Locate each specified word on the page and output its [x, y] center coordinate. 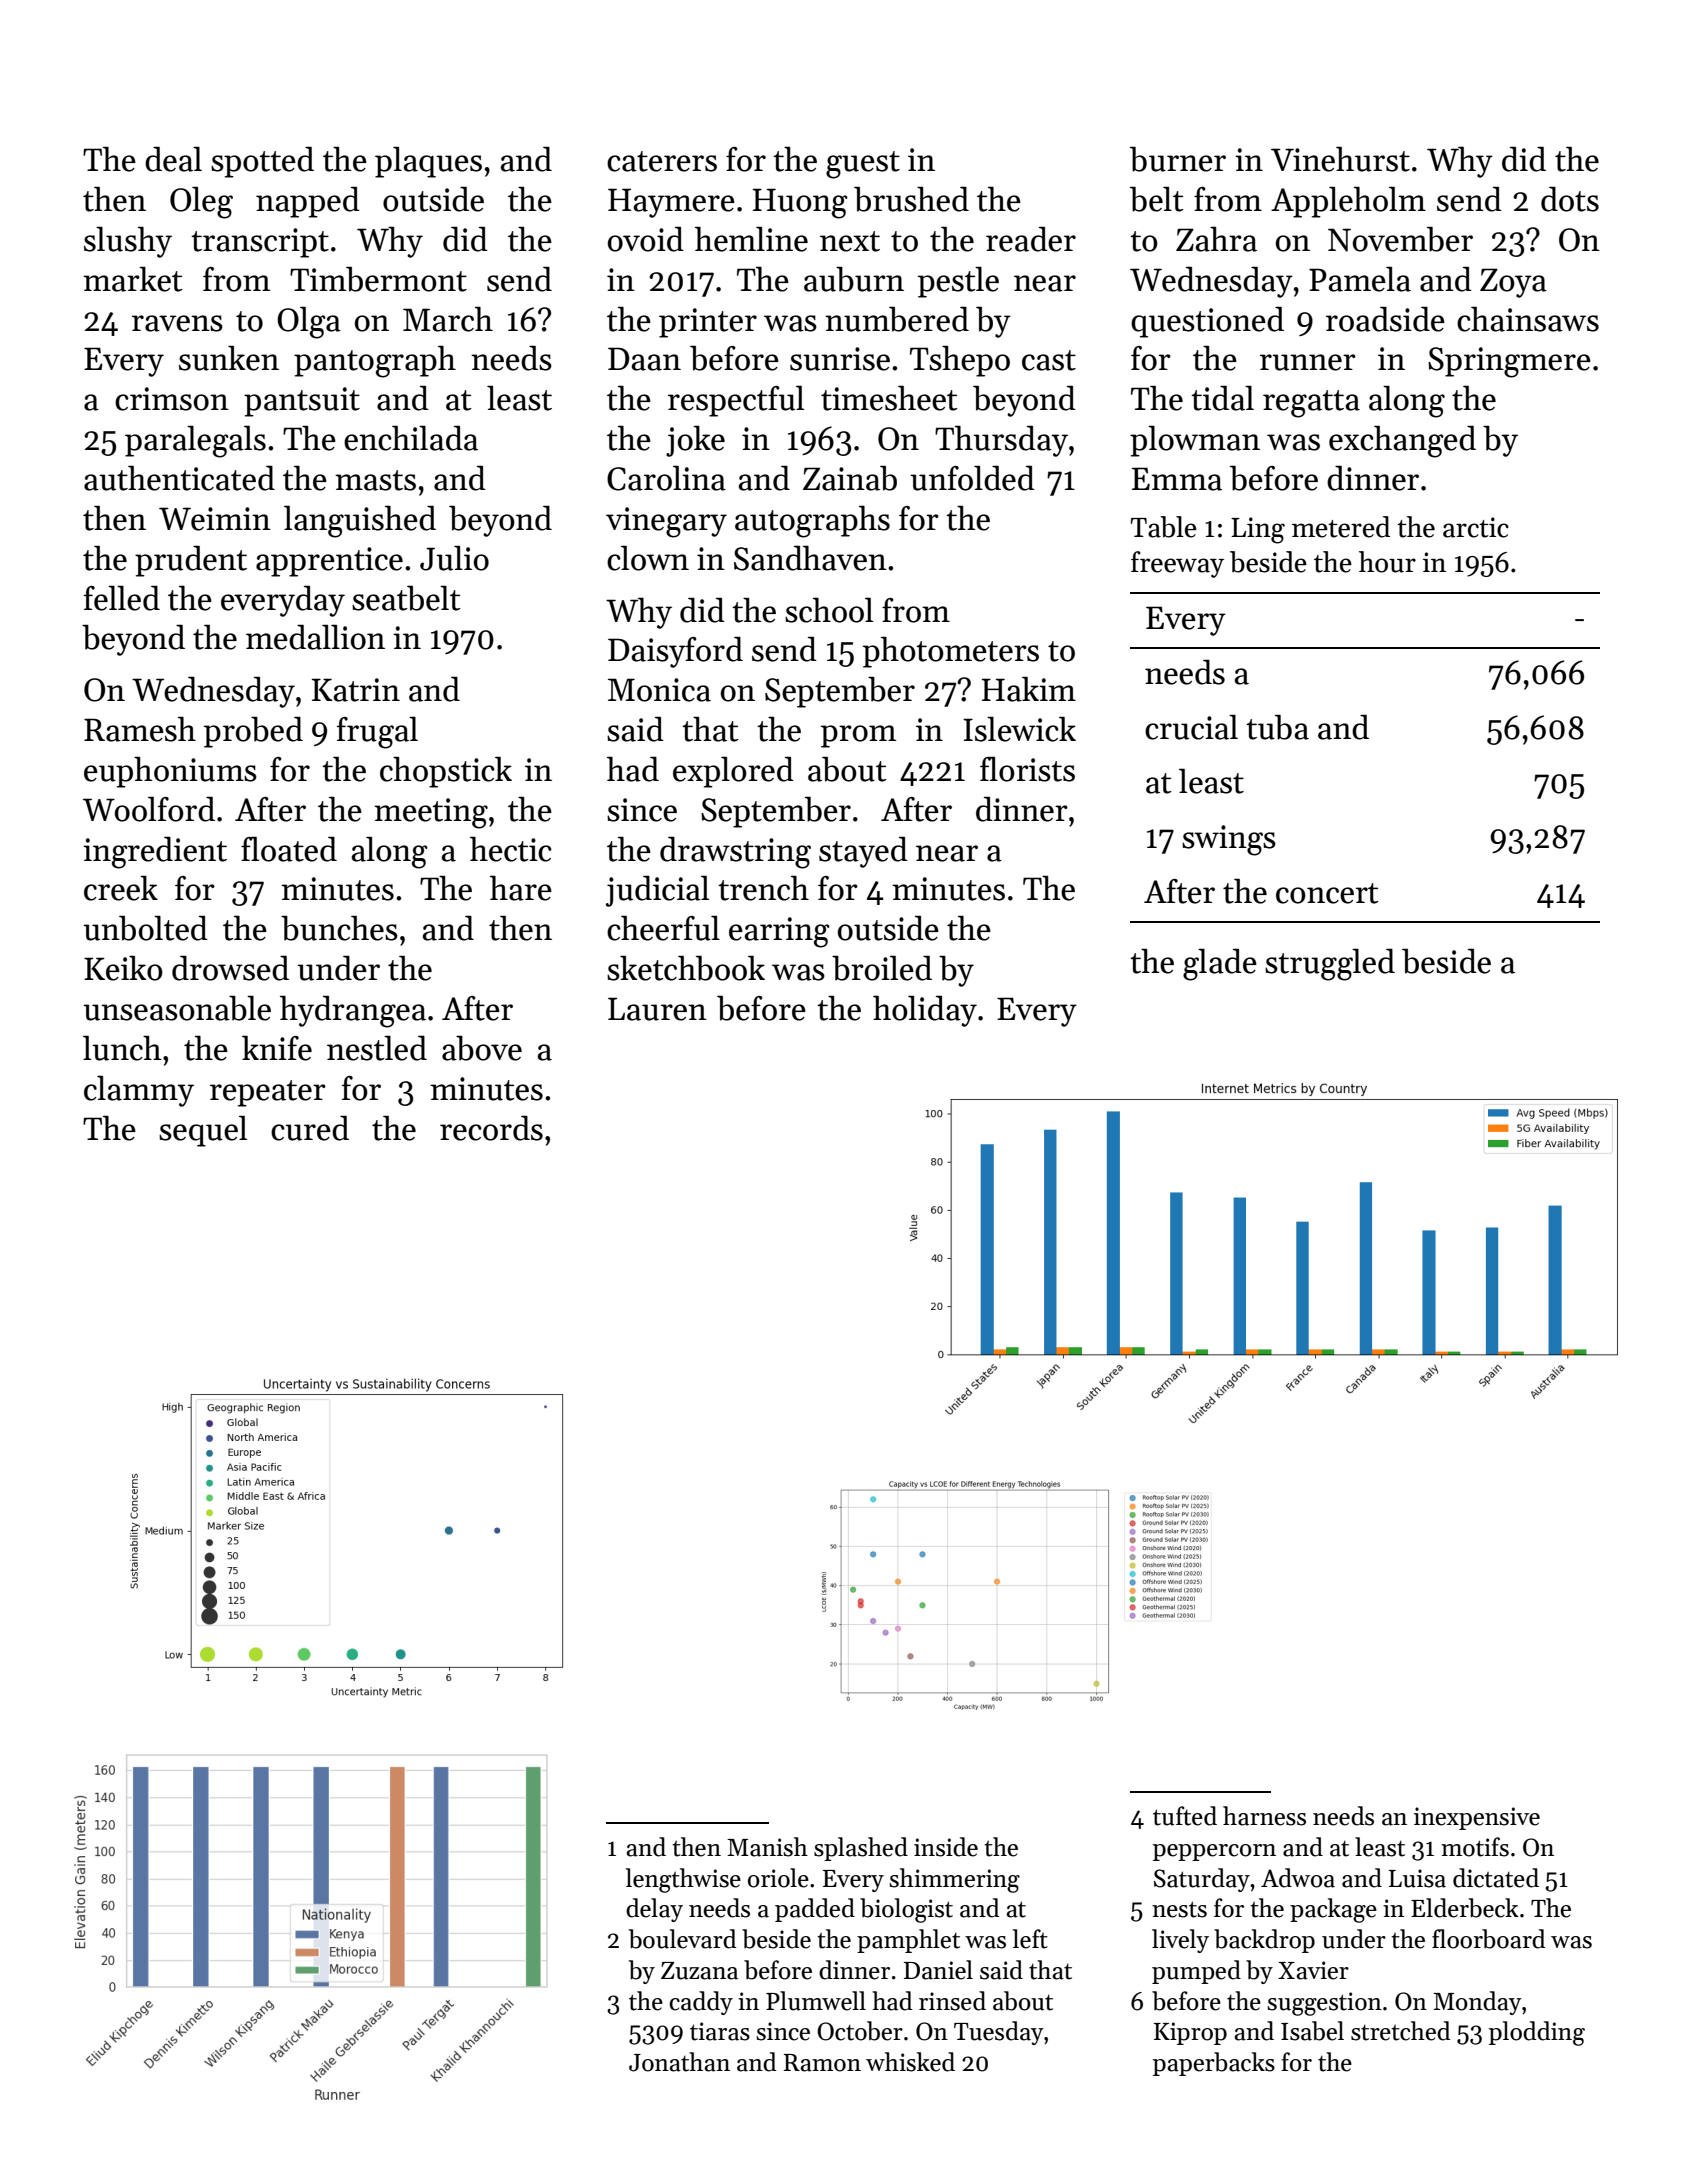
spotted [262, 162]
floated [289, 849]
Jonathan [679, 2062]
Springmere [1509, 362]
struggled [1330, 964]
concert [1327, 893]
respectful [736, 401]
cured [310, 1128]
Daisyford [675, 652]
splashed [861, 1849]
